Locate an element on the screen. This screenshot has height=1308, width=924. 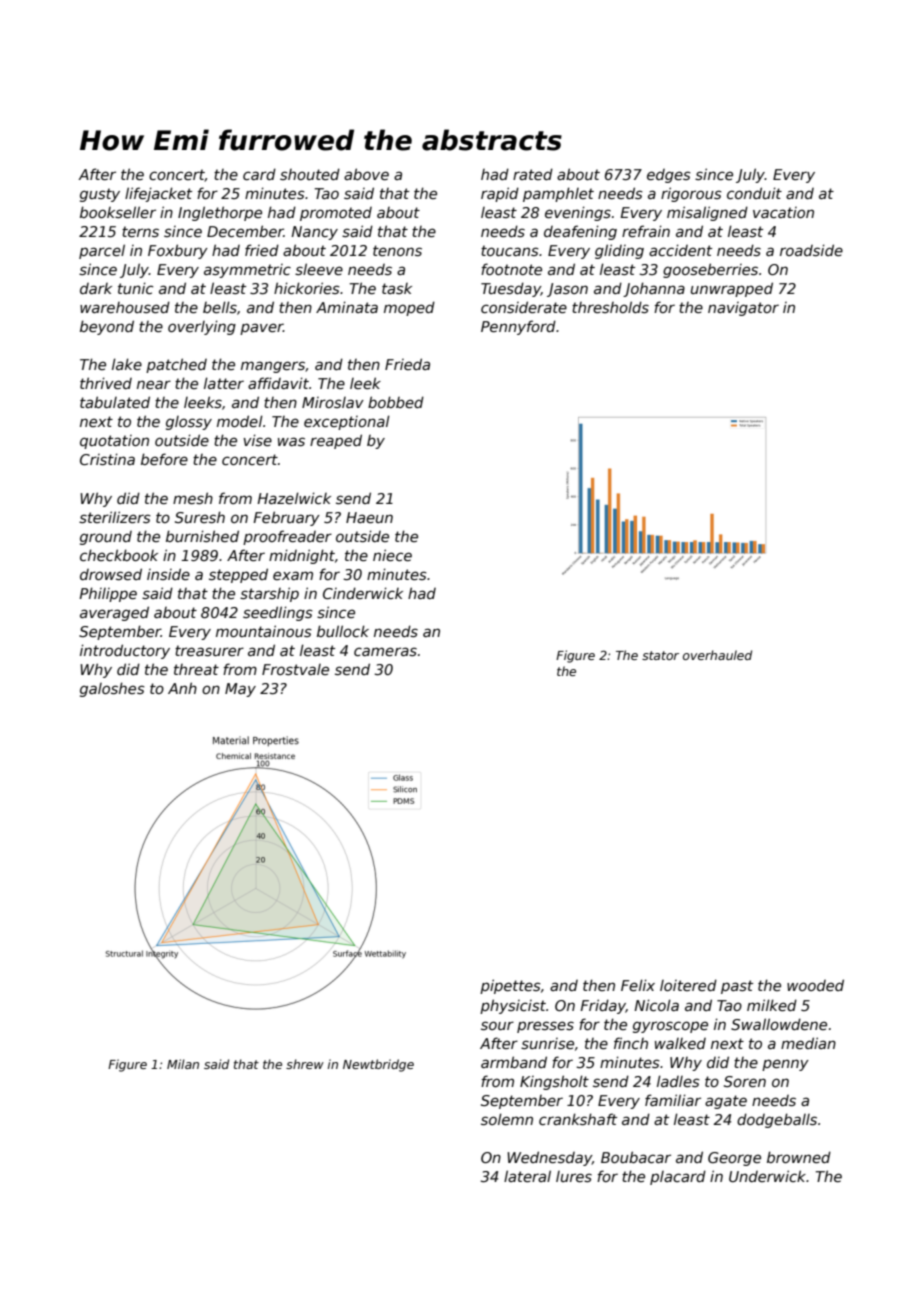
stator is located at coordinates (660, 655).
